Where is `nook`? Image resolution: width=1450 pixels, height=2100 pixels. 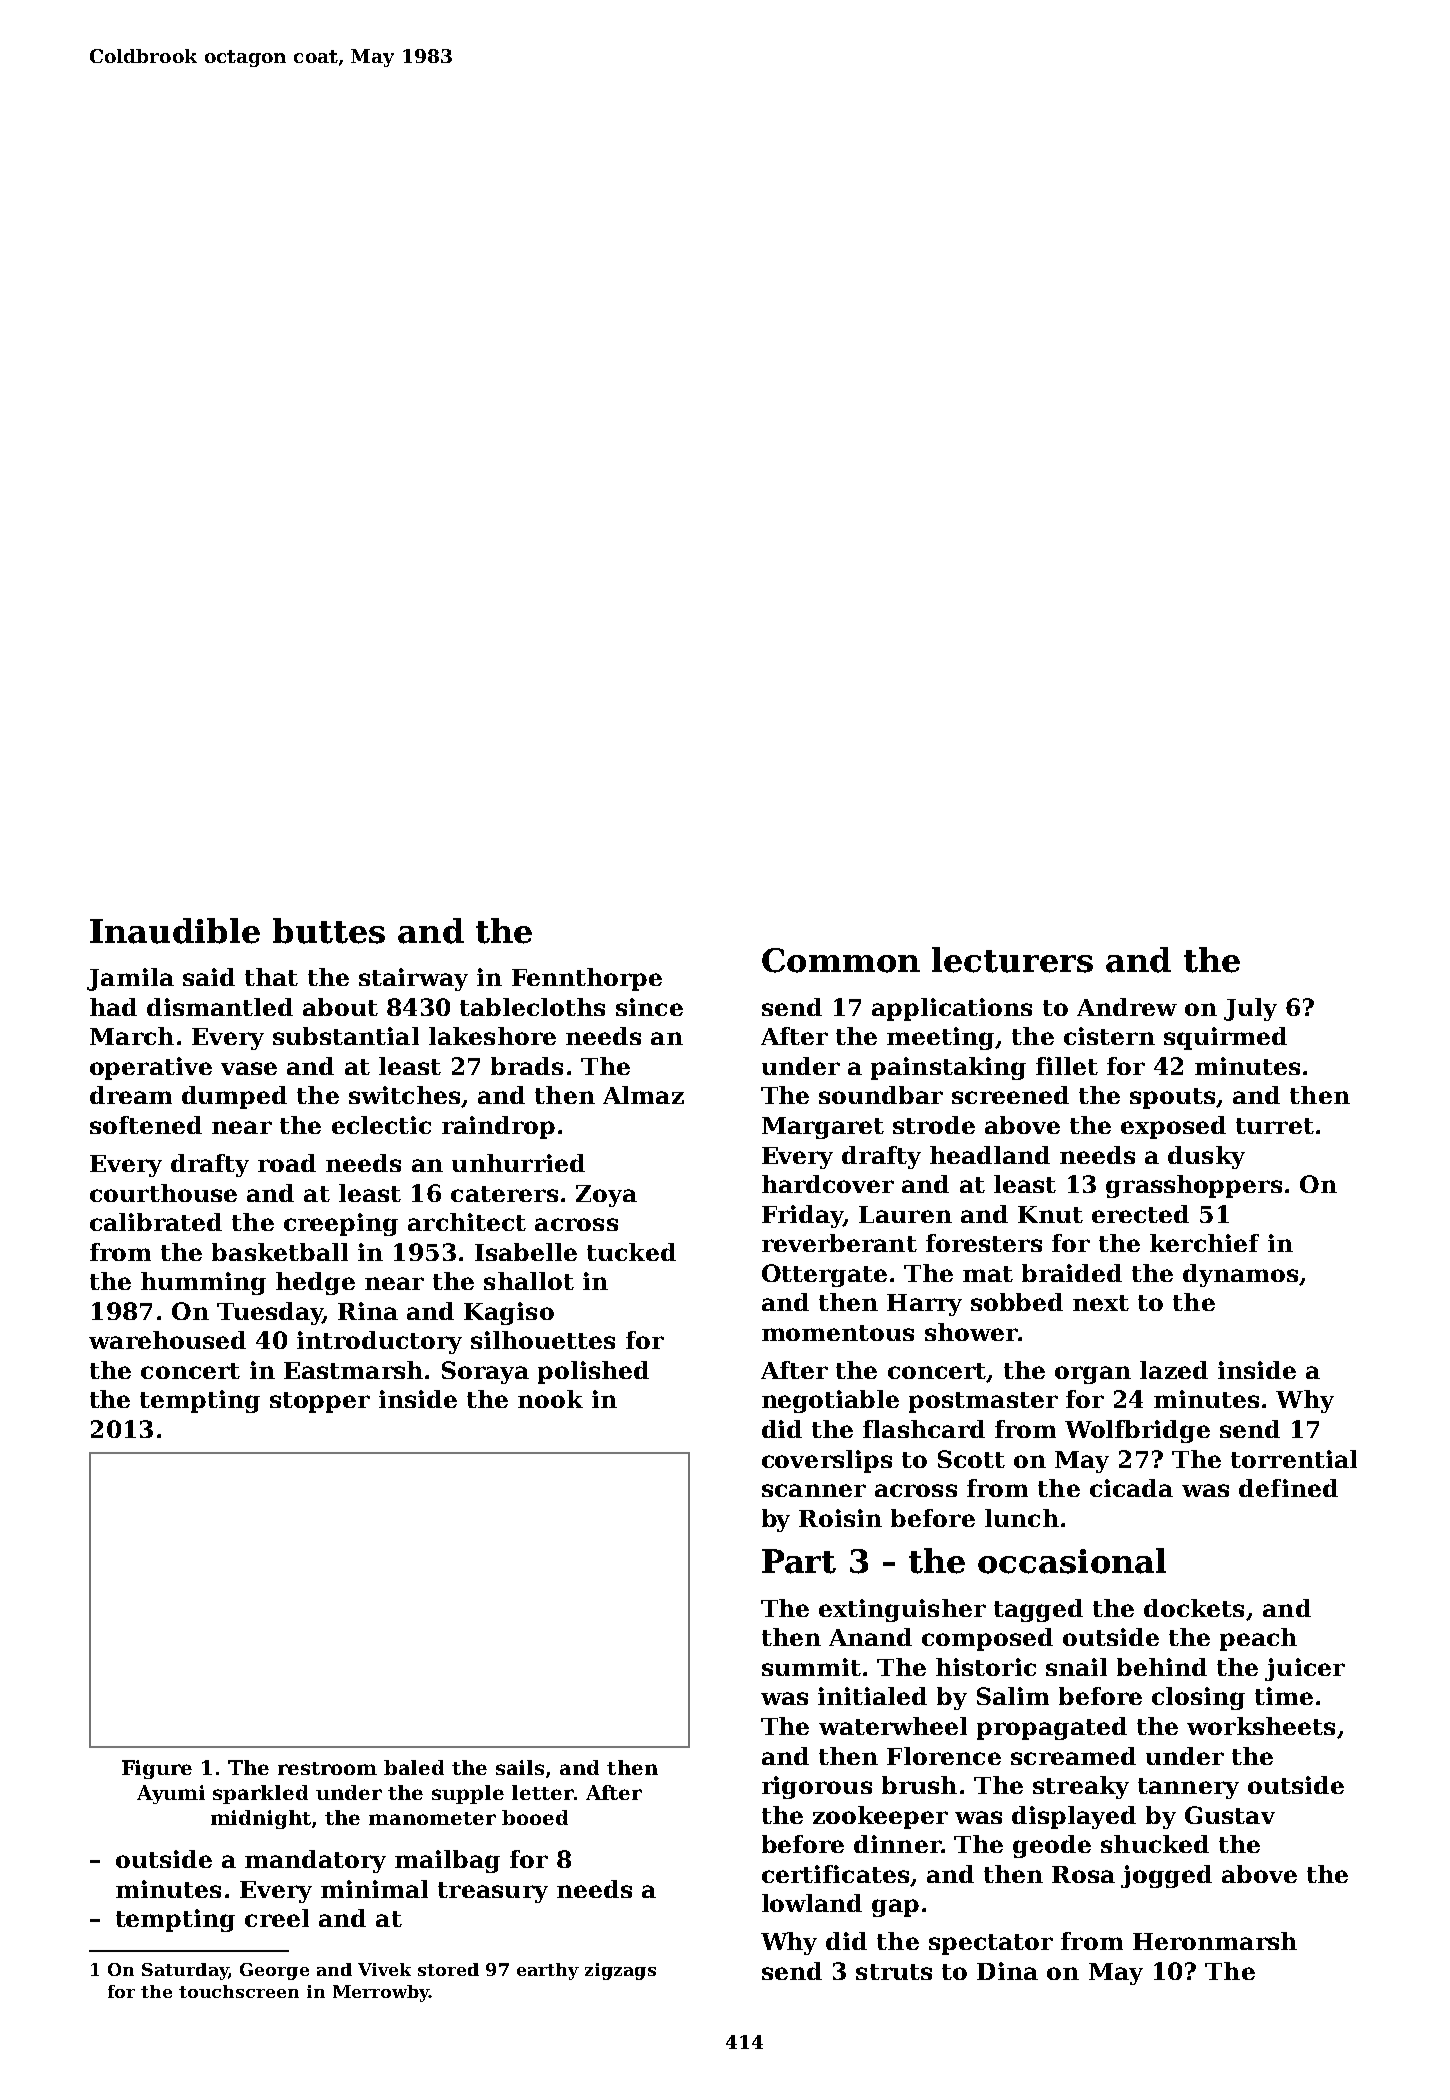 nook is located at coordinates (550, 1399).
